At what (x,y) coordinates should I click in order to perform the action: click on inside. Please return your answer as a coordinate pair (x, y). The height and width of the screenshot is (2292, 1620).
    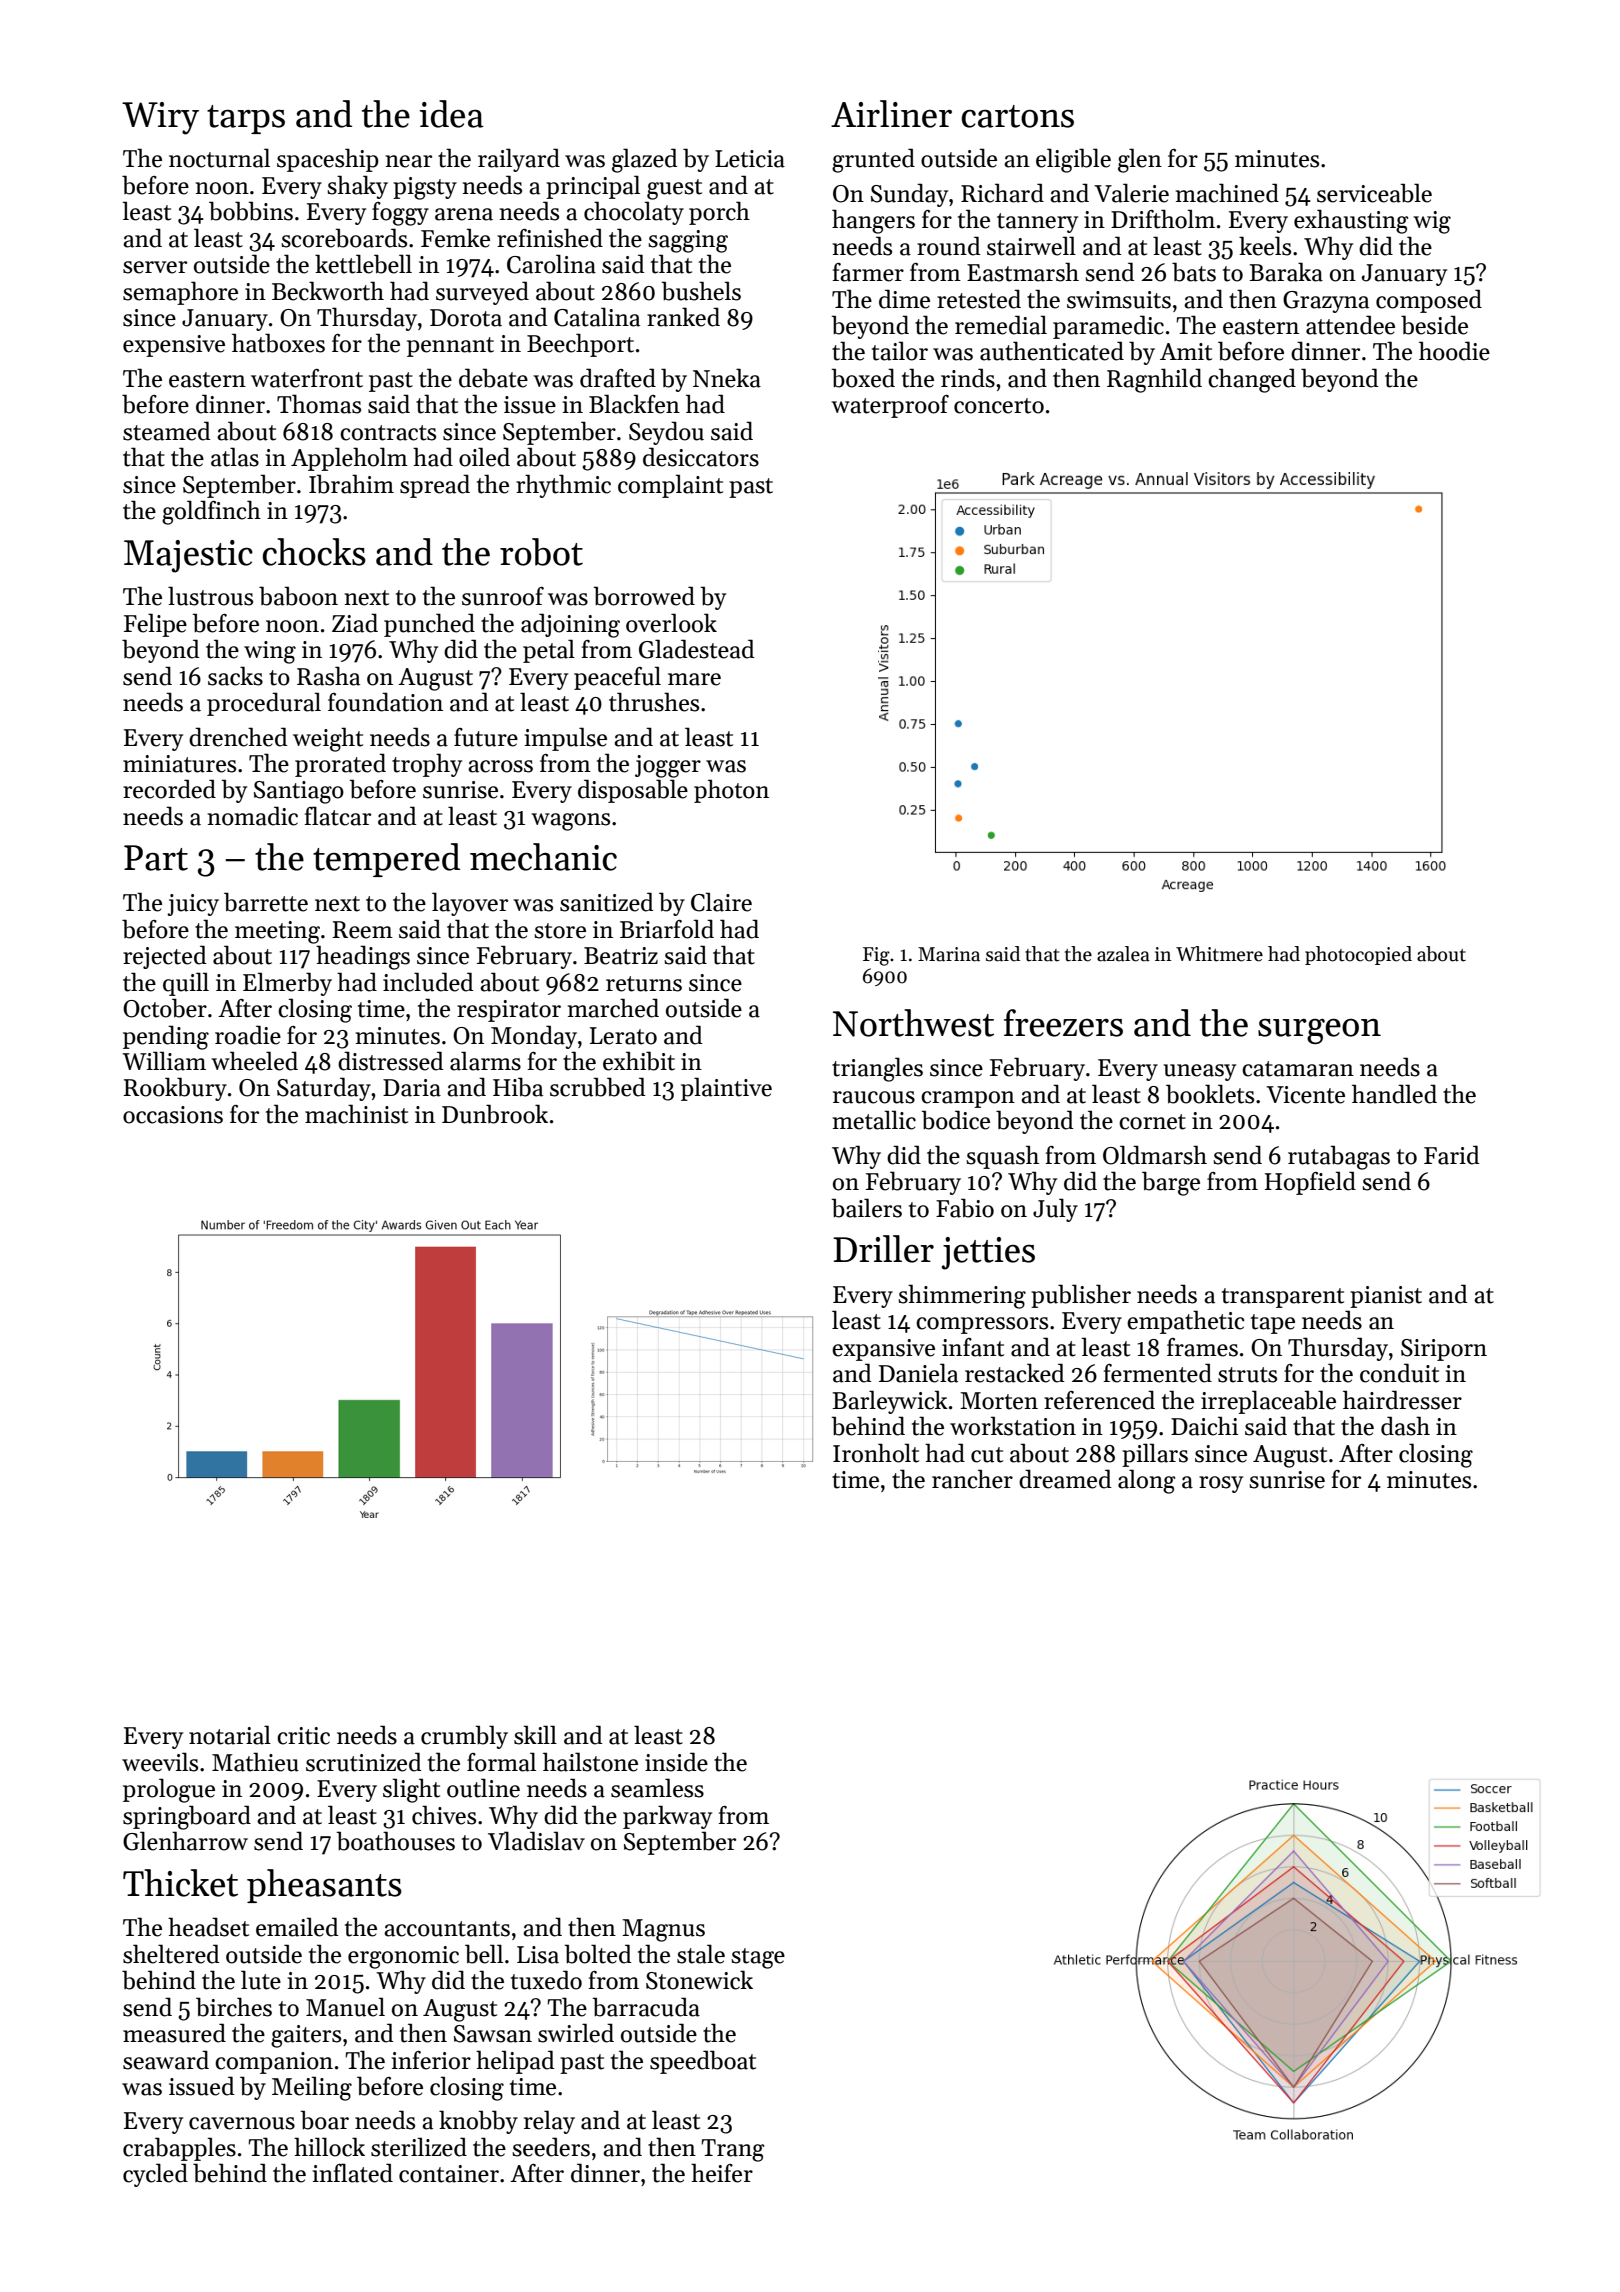
    Looking at the image, I should click on (676, 1762).
